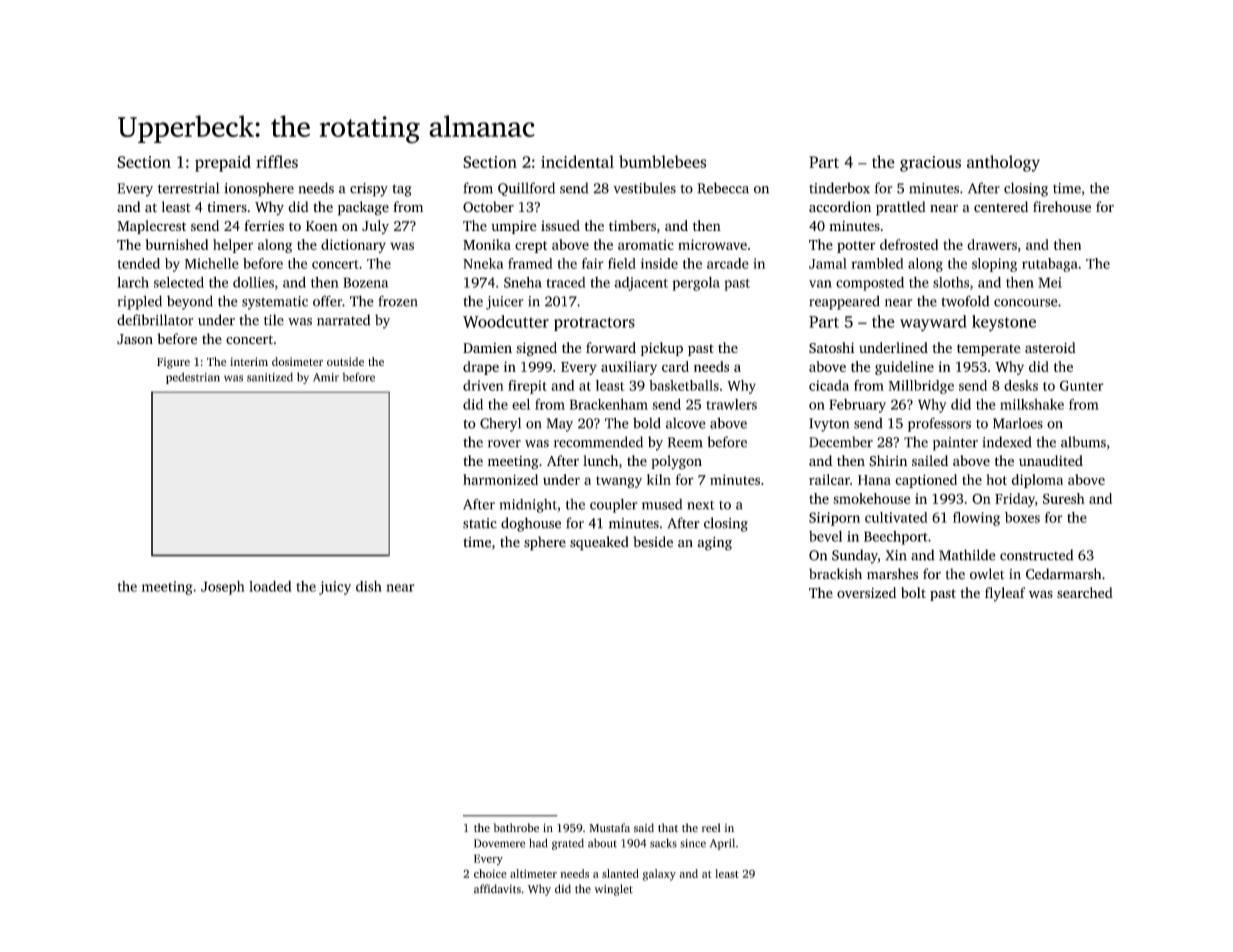 Image resolution: width=1233 pixels, height=952 pixels. I want to click on squeaked, so click(599, 543).
